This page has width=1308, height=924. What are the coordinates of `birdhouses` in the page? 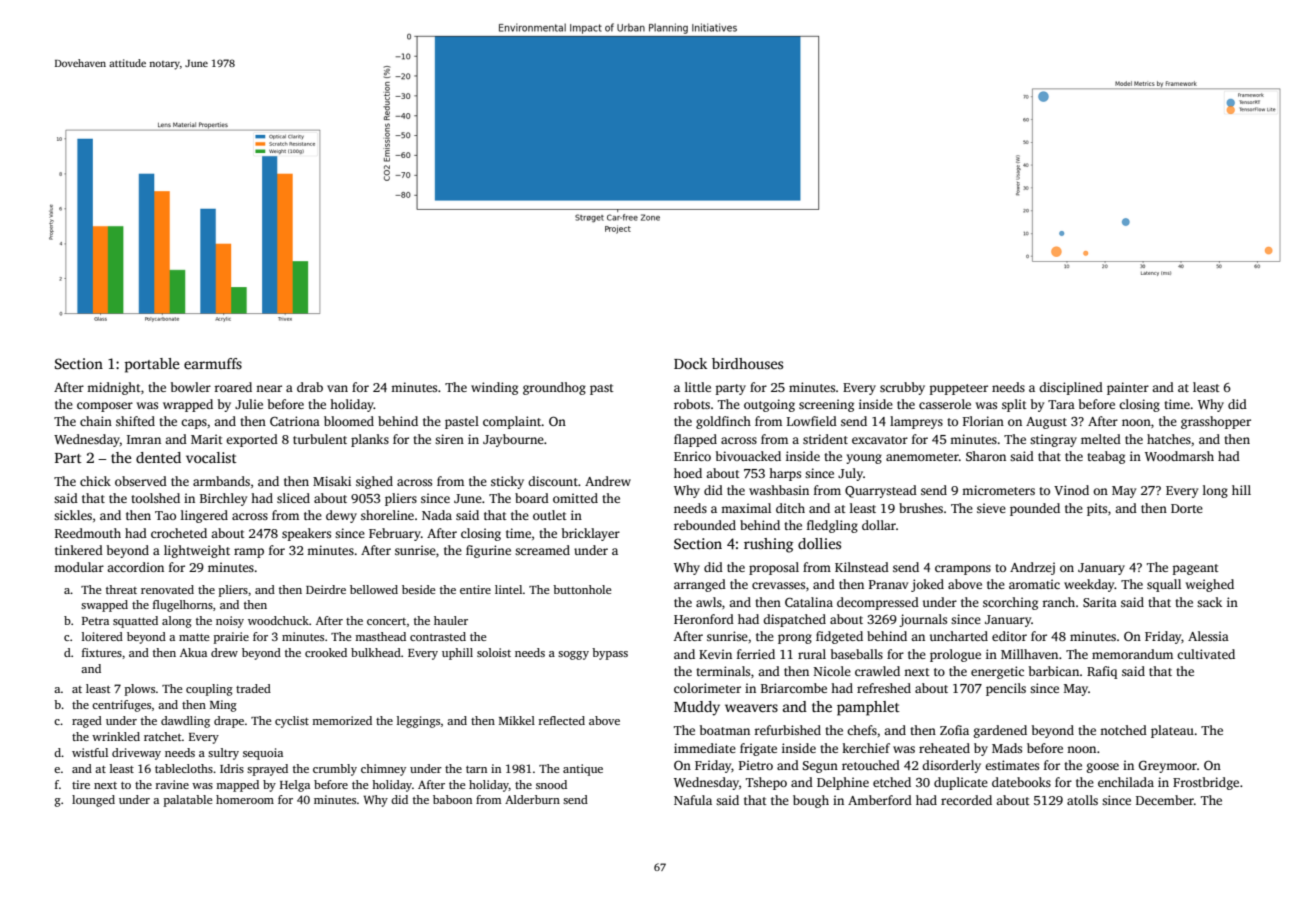 It's located at (747, 363).
